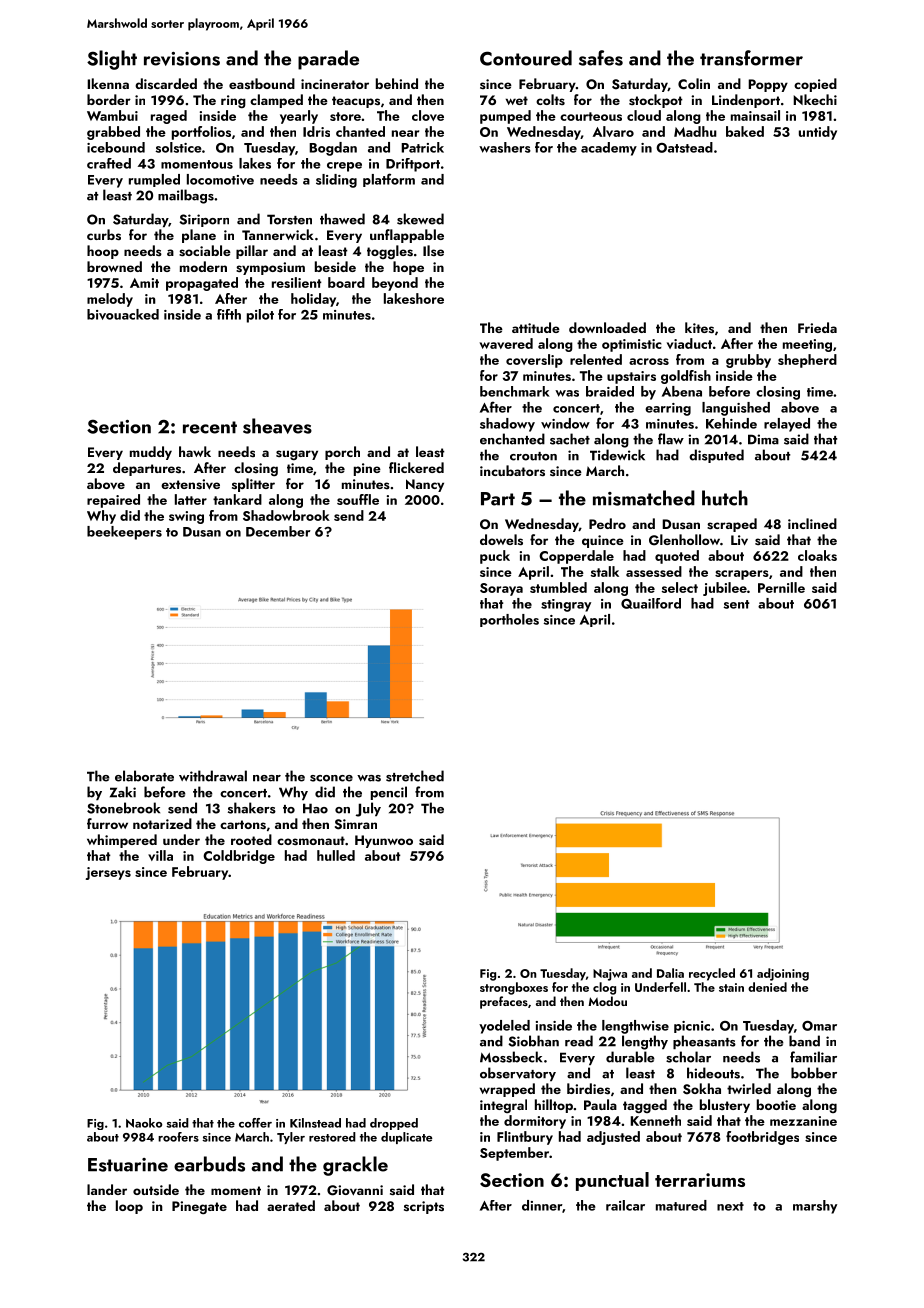 This screenshot has height=1308, width=924. What do you see at coordinates (644, 498) in the screenshot?
I see `mismatched` at bounding box center [644, 498].
